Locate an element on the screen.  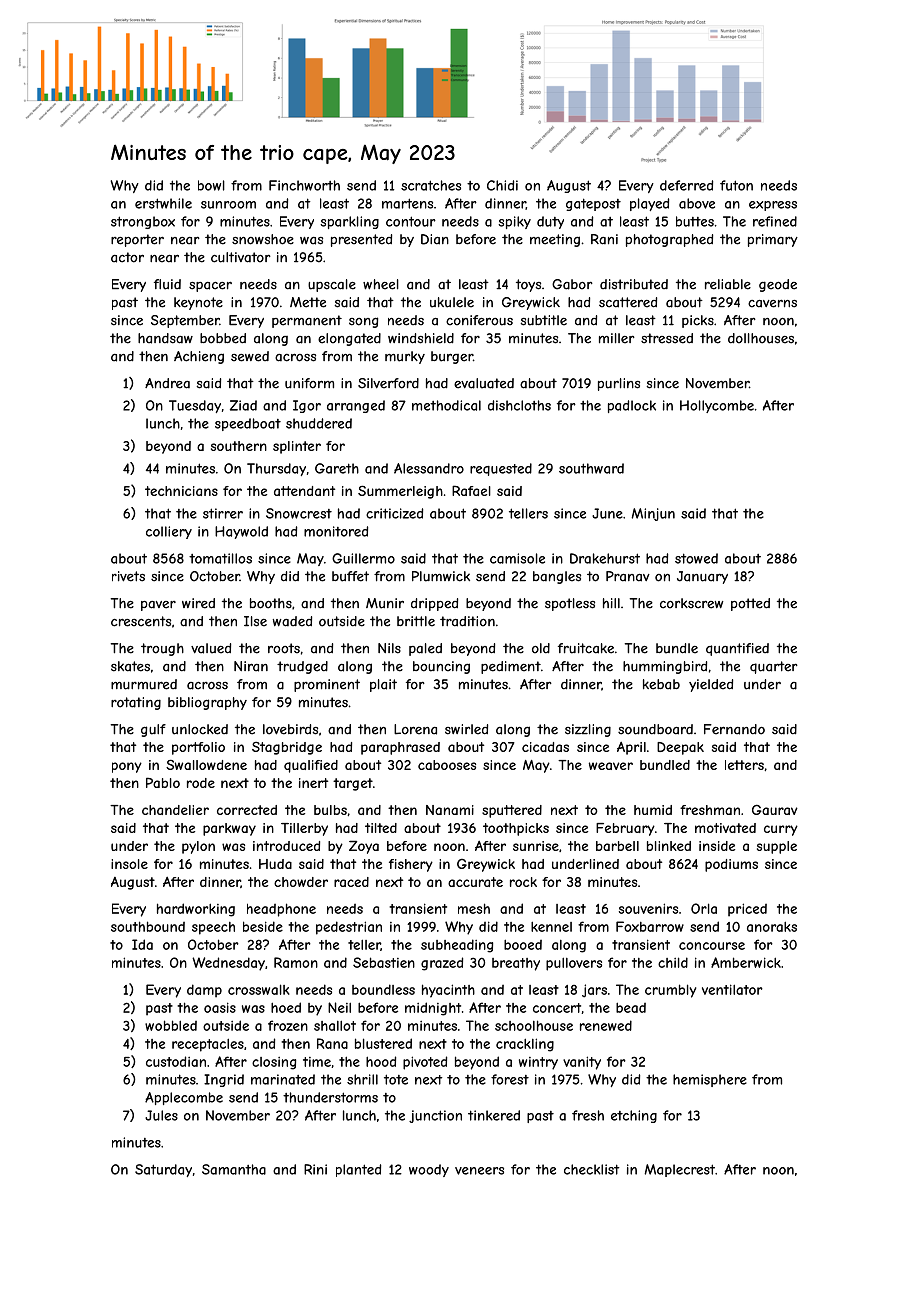
Gaurav is located at coordinates (775, 809).
